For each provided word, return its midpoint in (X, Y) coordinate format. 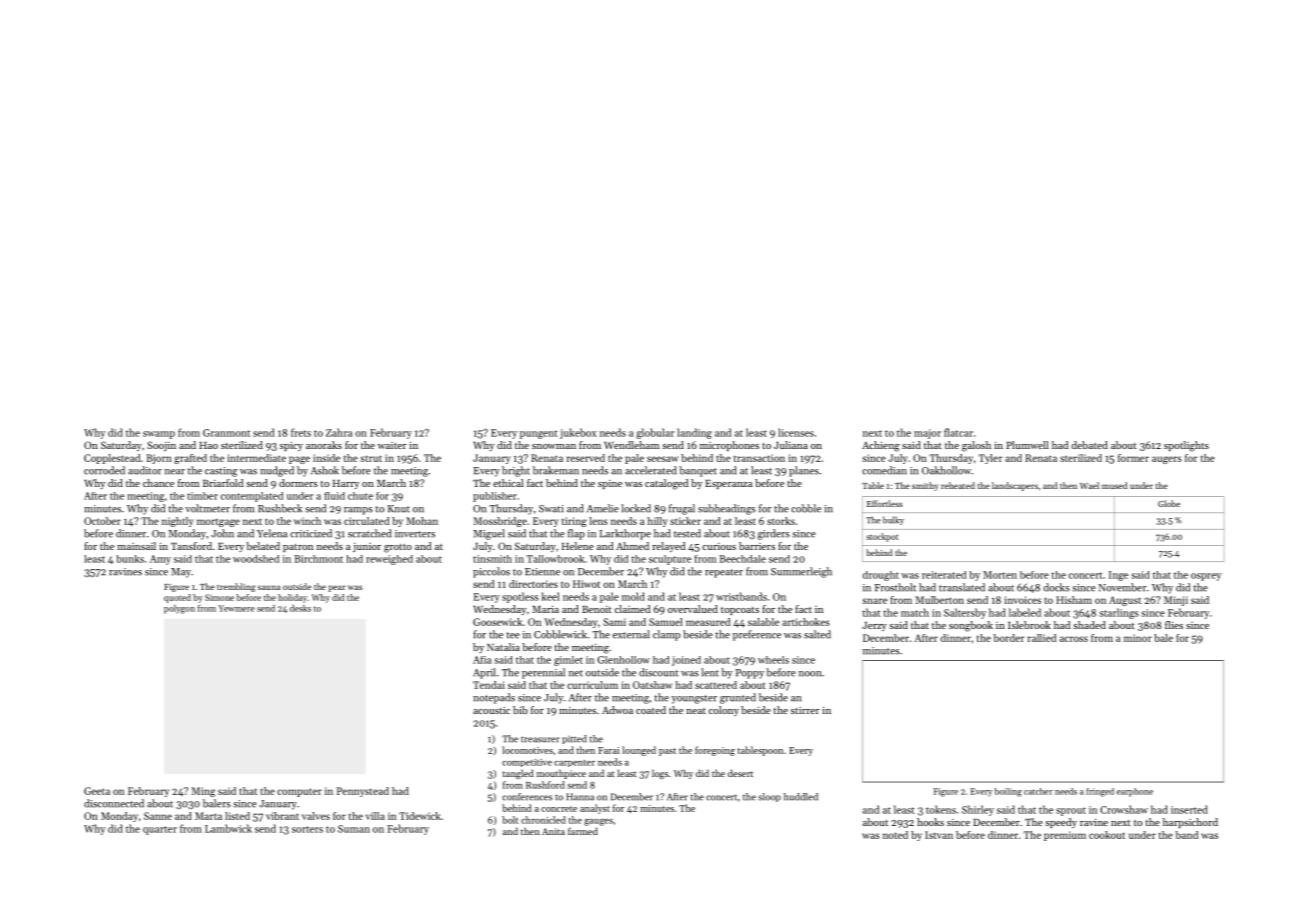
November (1123, 587)
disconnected (114, 803)
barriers (757, 546)
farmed (583, 831)
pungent (539, 434)
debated (1090, 445)
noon (810, 674)
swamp (159, 435)
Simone (219, 597)
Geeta (97, 791)
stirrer (805, 710)
